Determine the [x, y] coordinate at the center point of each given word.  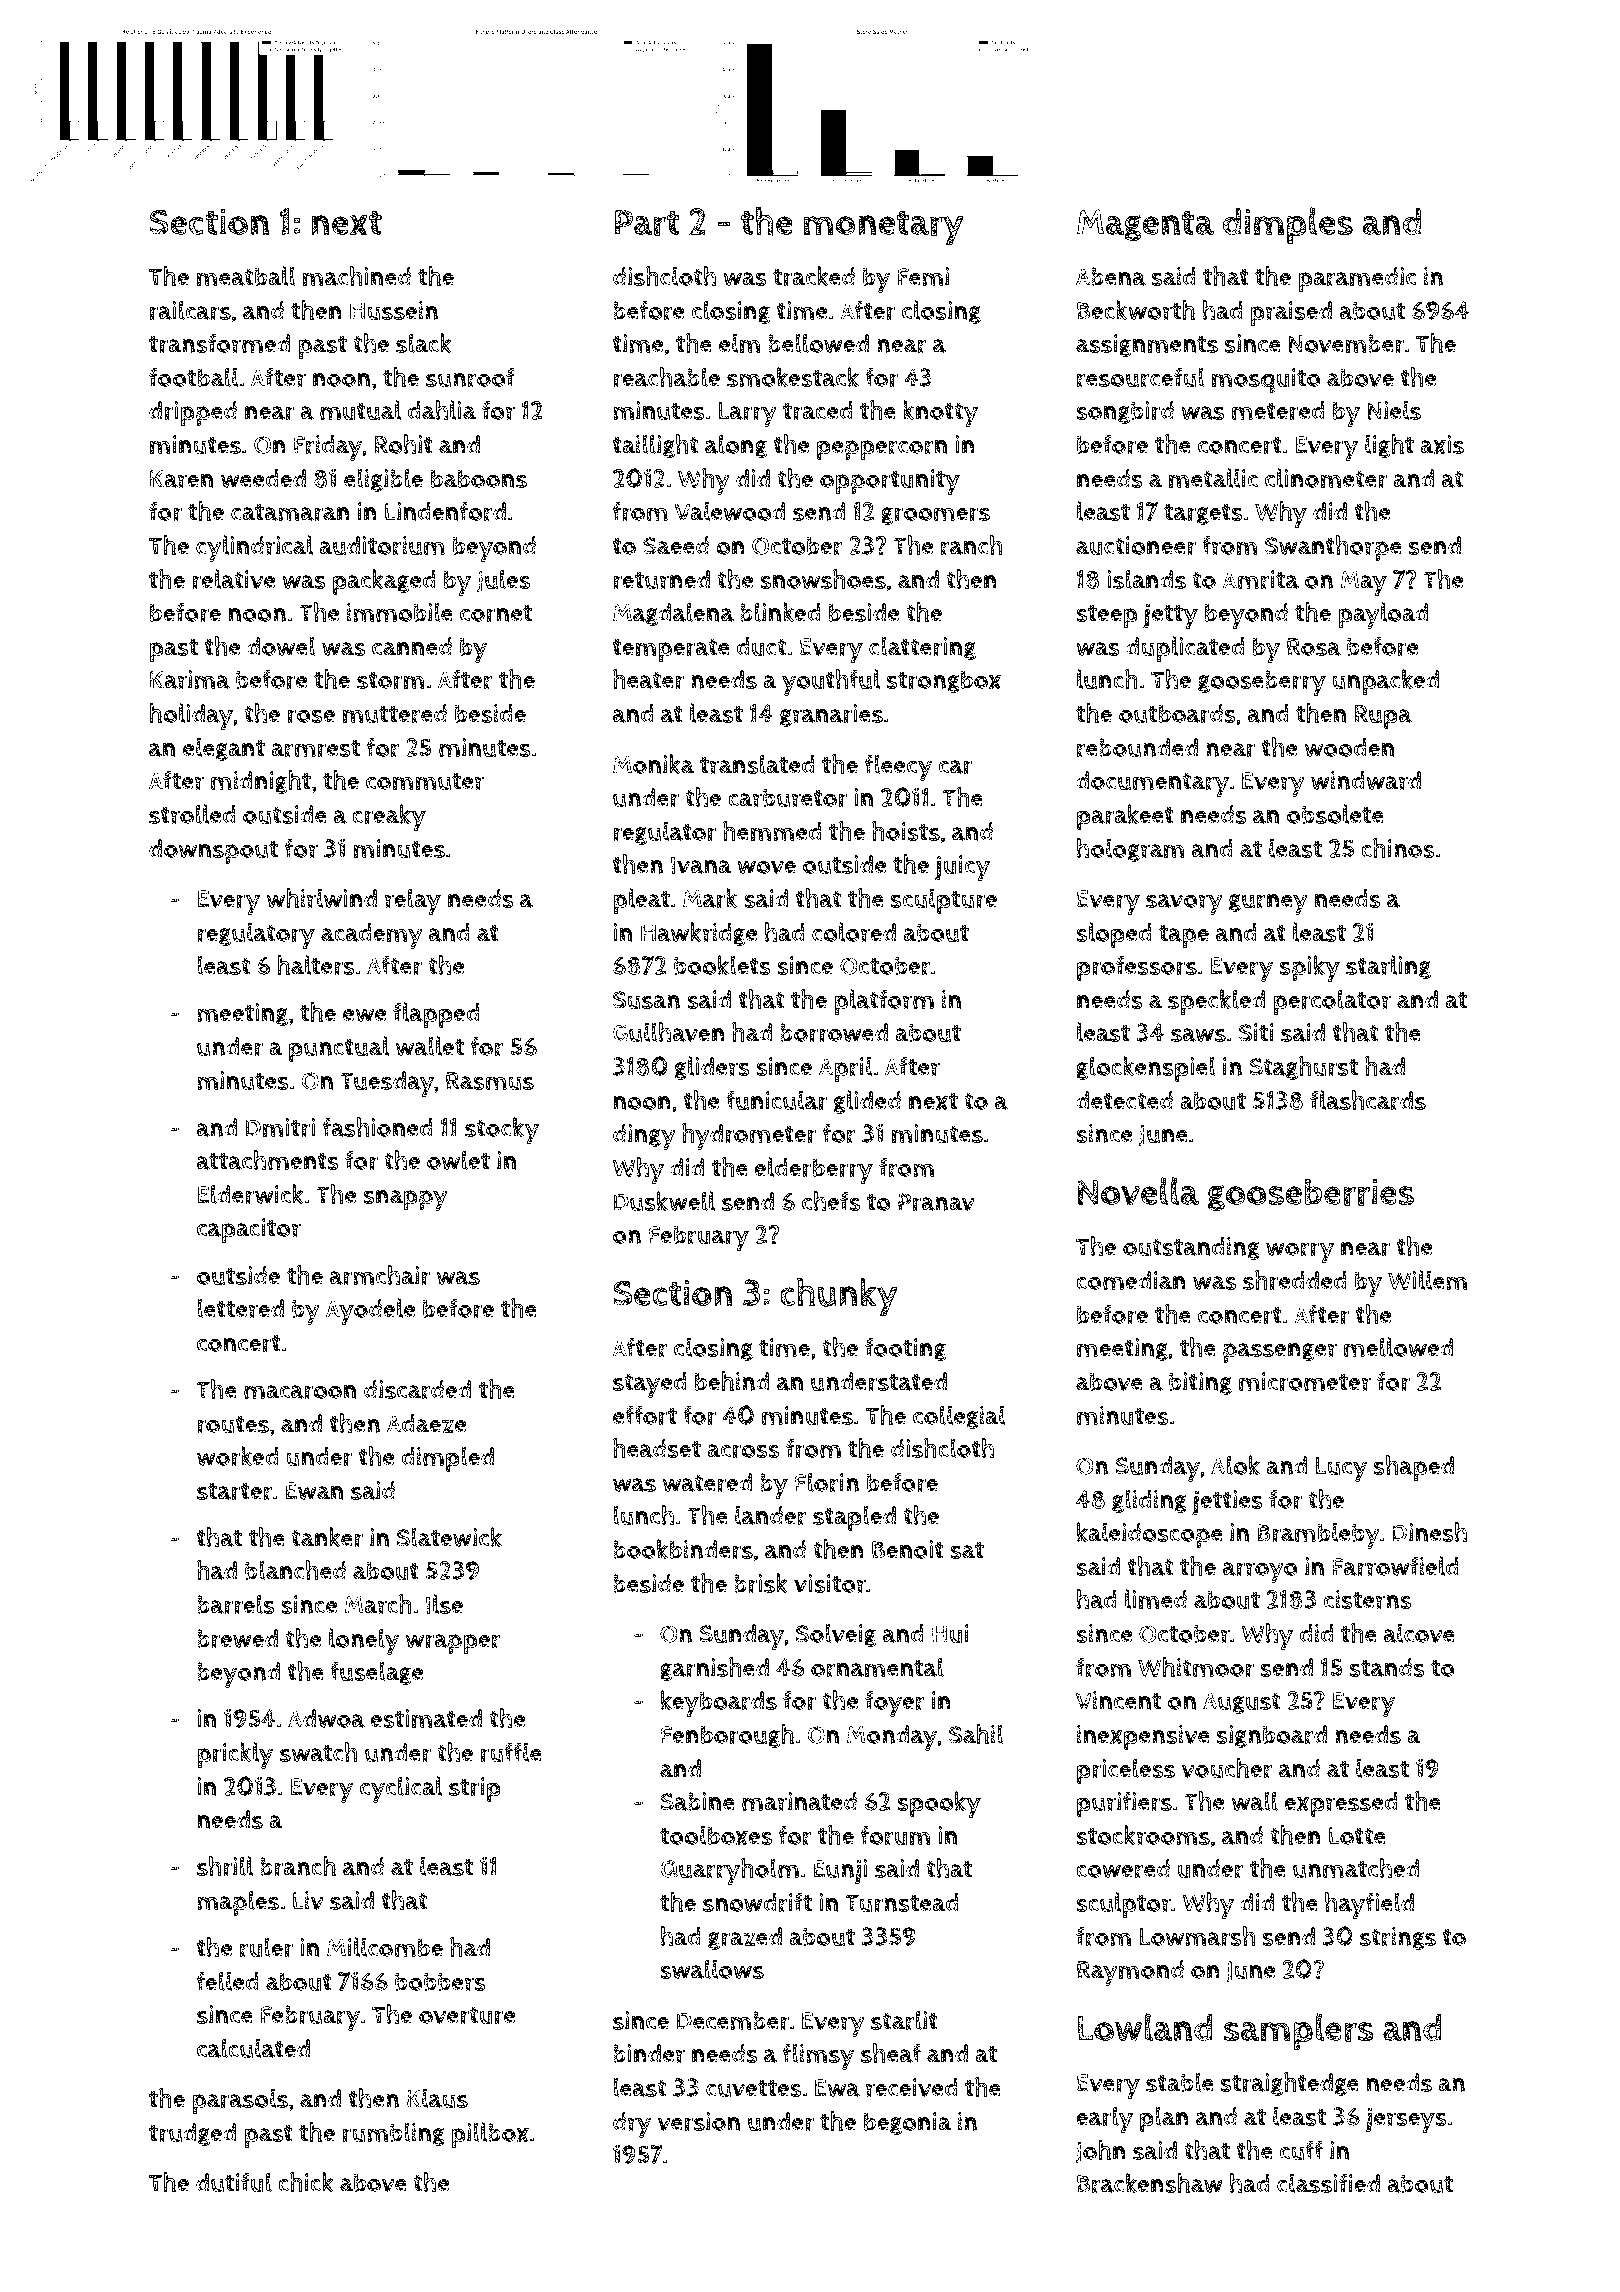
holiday [191, 716]
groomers [935, 516]
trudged [192, 2134]
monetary [884, 228]
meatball [246, 276]
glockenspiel [1146, 1069]
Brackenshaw [1150, 2183]
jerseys [1406, 2120]
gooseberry [1262, 683]
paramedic [1357, 279]
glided [867, 1102]
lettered [240, 1308]
